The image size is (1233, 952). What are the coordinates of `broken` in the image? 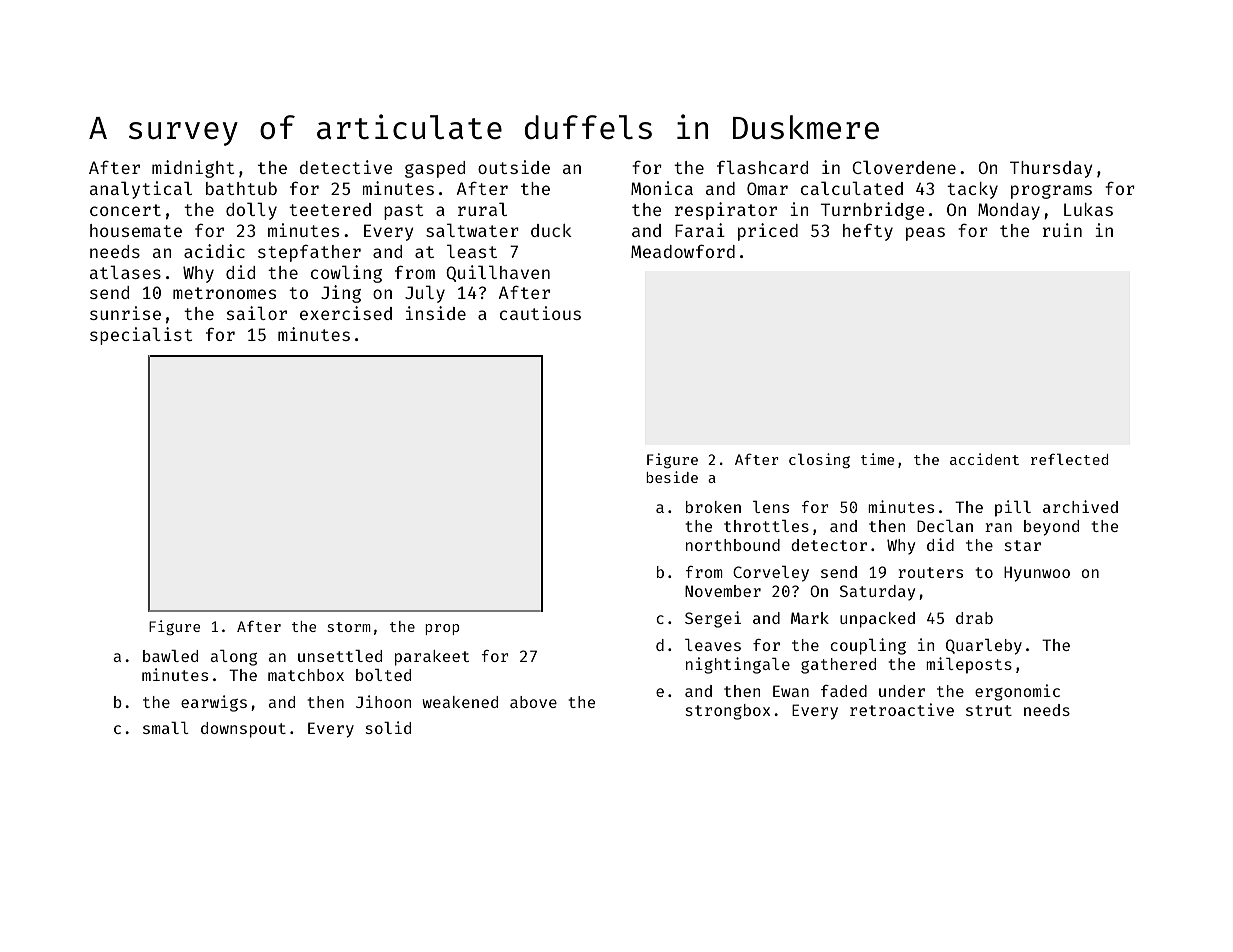 It's located at (713, 507).
